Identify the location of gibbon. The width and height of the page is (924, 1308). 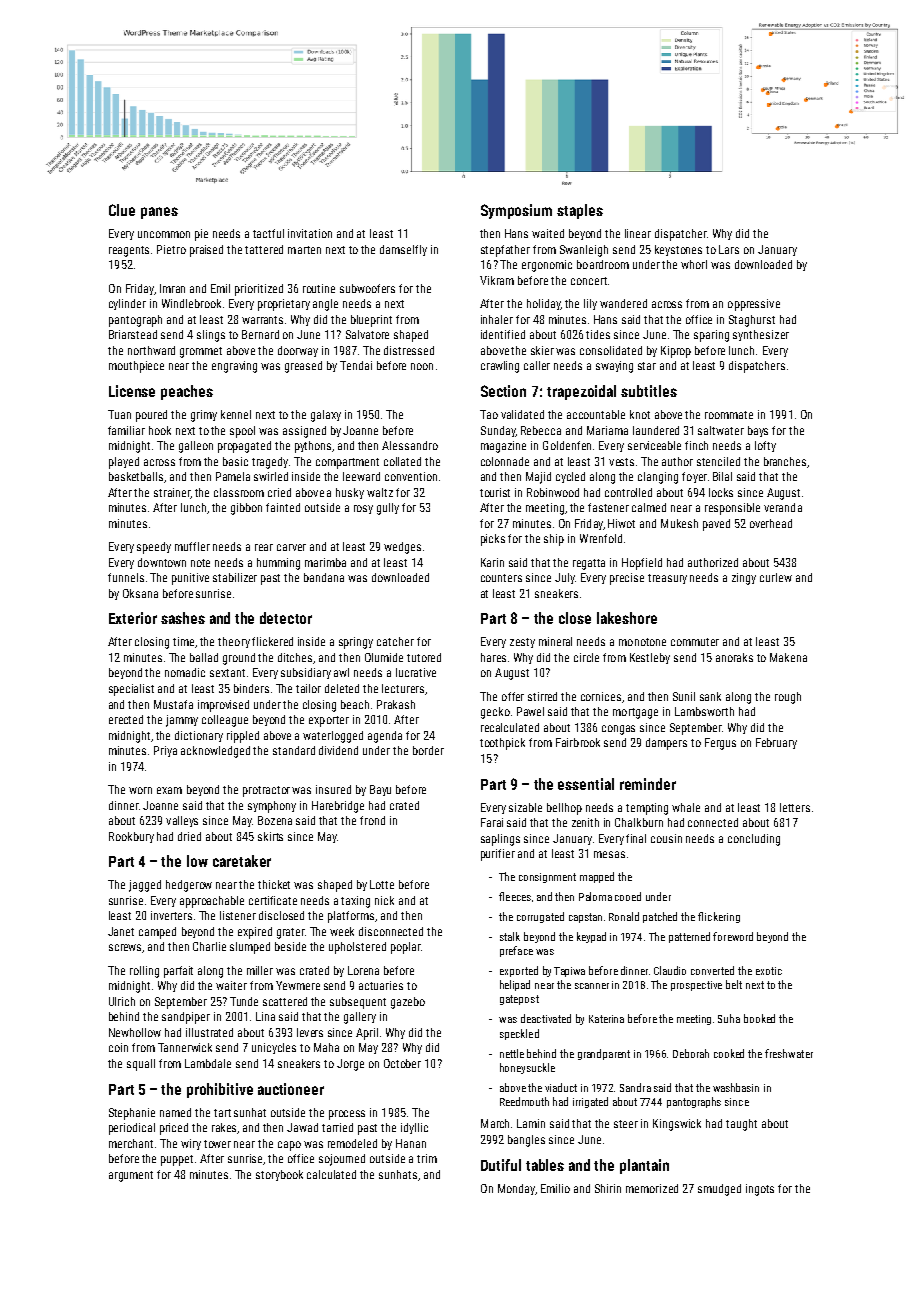
(246, 509).
